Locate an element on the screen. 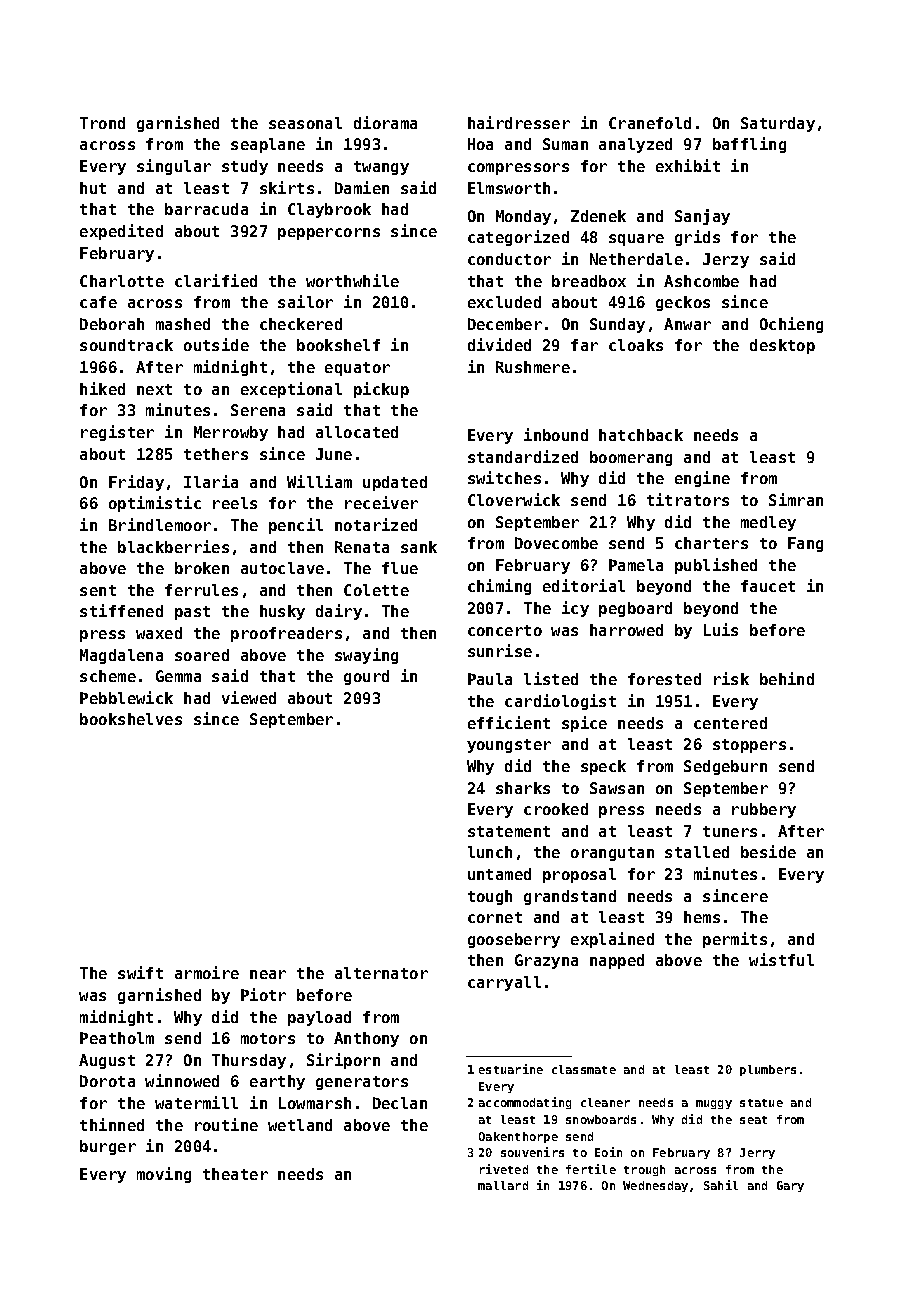 The width and height of the screenshot is (908, 1316). August is located at coordinates (107, 1061).
